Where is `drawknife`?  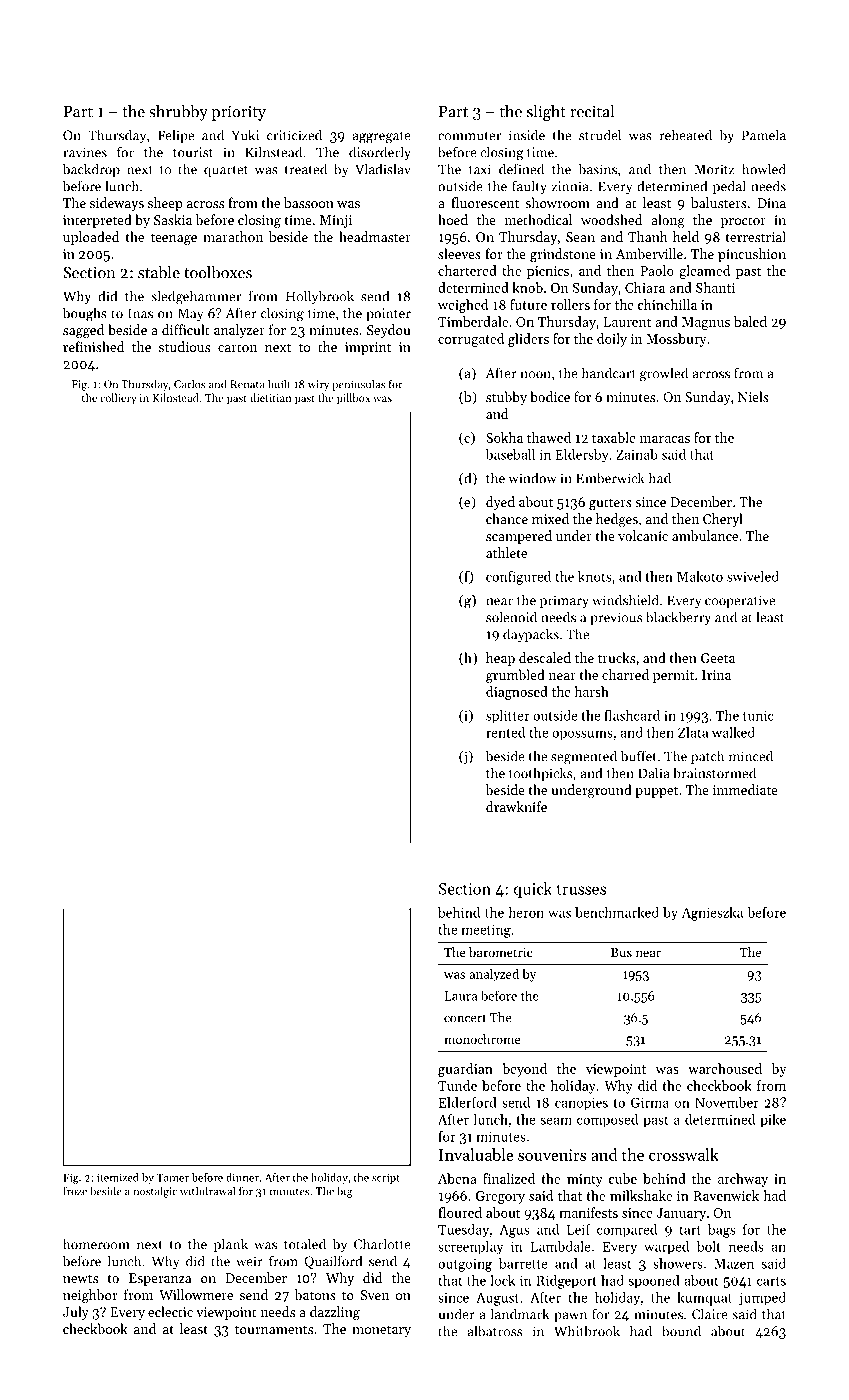 drawknife is located at coordinates (516, 806).
